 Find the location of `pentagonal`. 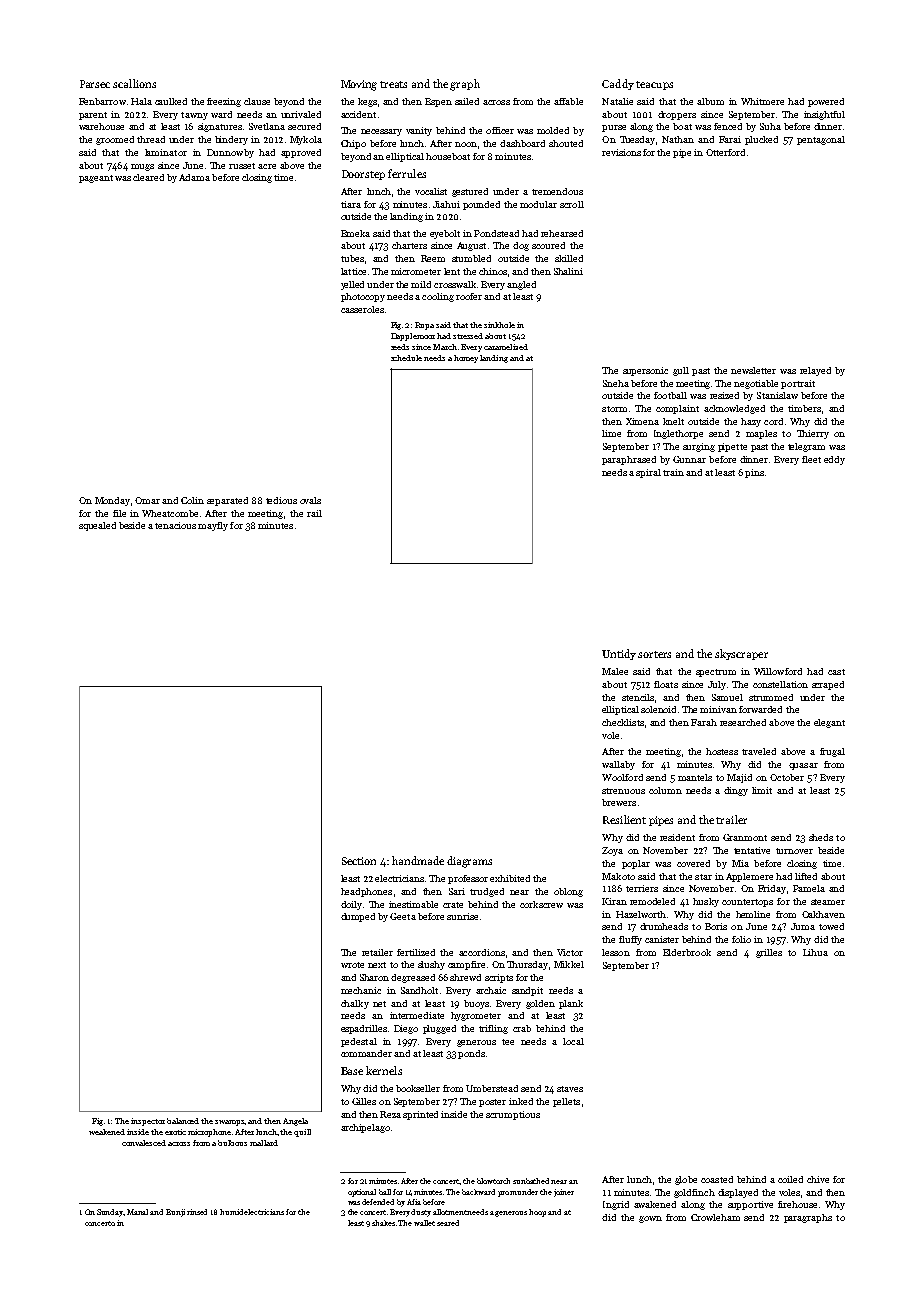

pentagonal is located at coordinates (821, 140).
